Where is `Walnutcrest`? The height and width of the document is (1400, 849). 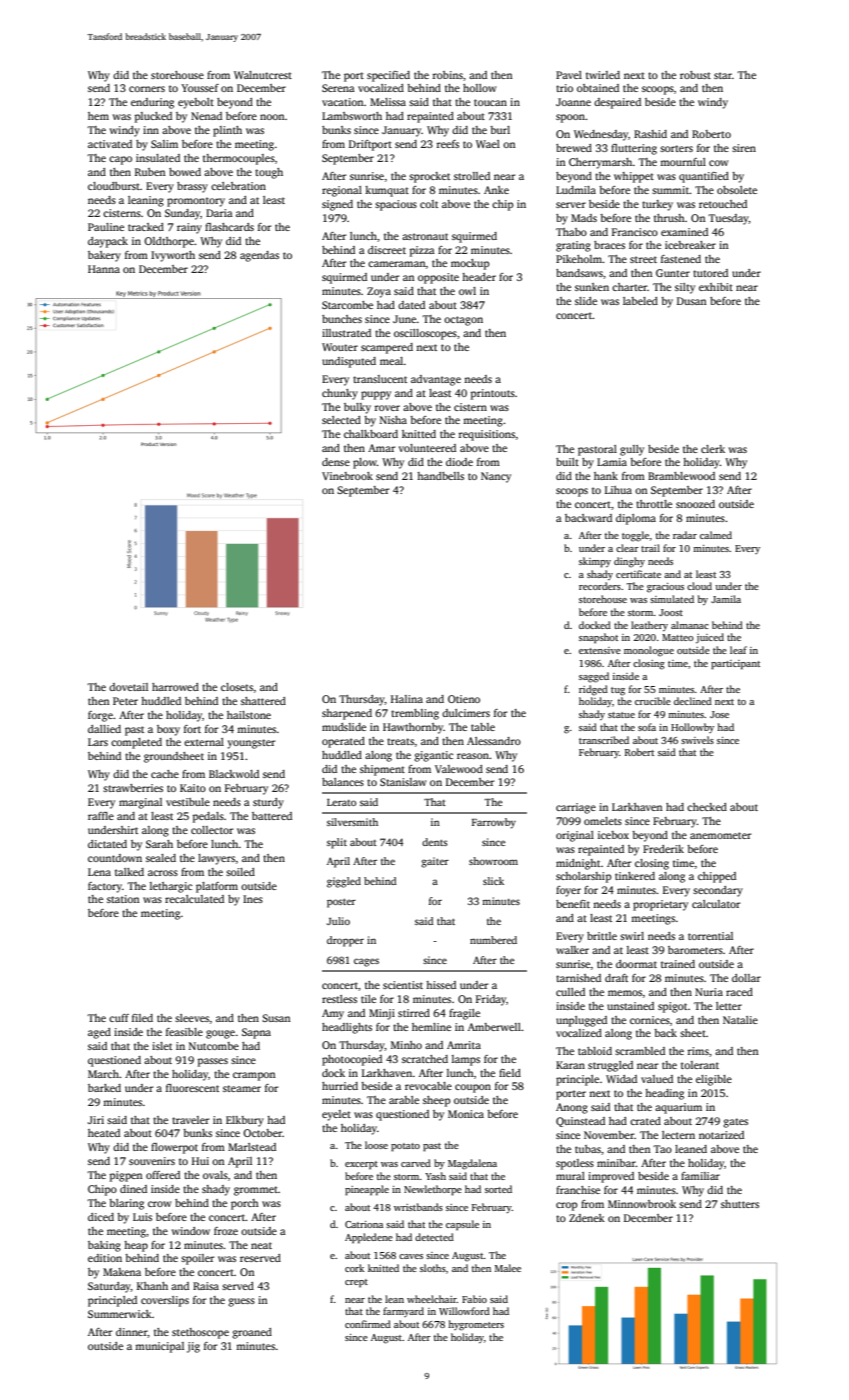
Walnutcrest is located at coordinates (263, 75).
